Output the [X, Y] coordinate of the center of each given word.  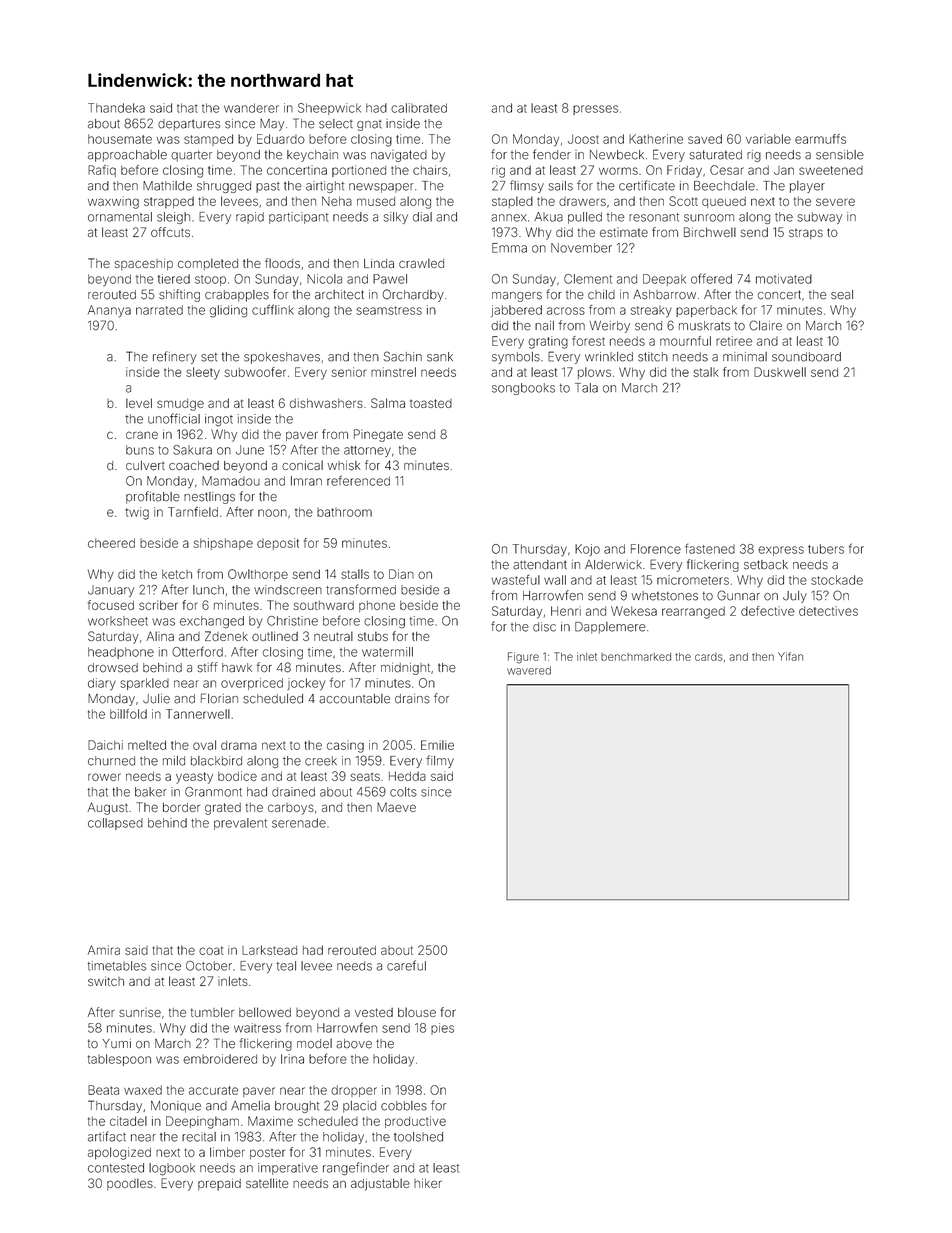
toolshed [418, 1137]
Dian [401, 574]
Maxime [270, 1121]
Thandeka [116, 108]
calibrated [419, 108]
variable [768, 139]
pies [442, 1029]
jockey [306, 684]
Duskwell [780, 372]
